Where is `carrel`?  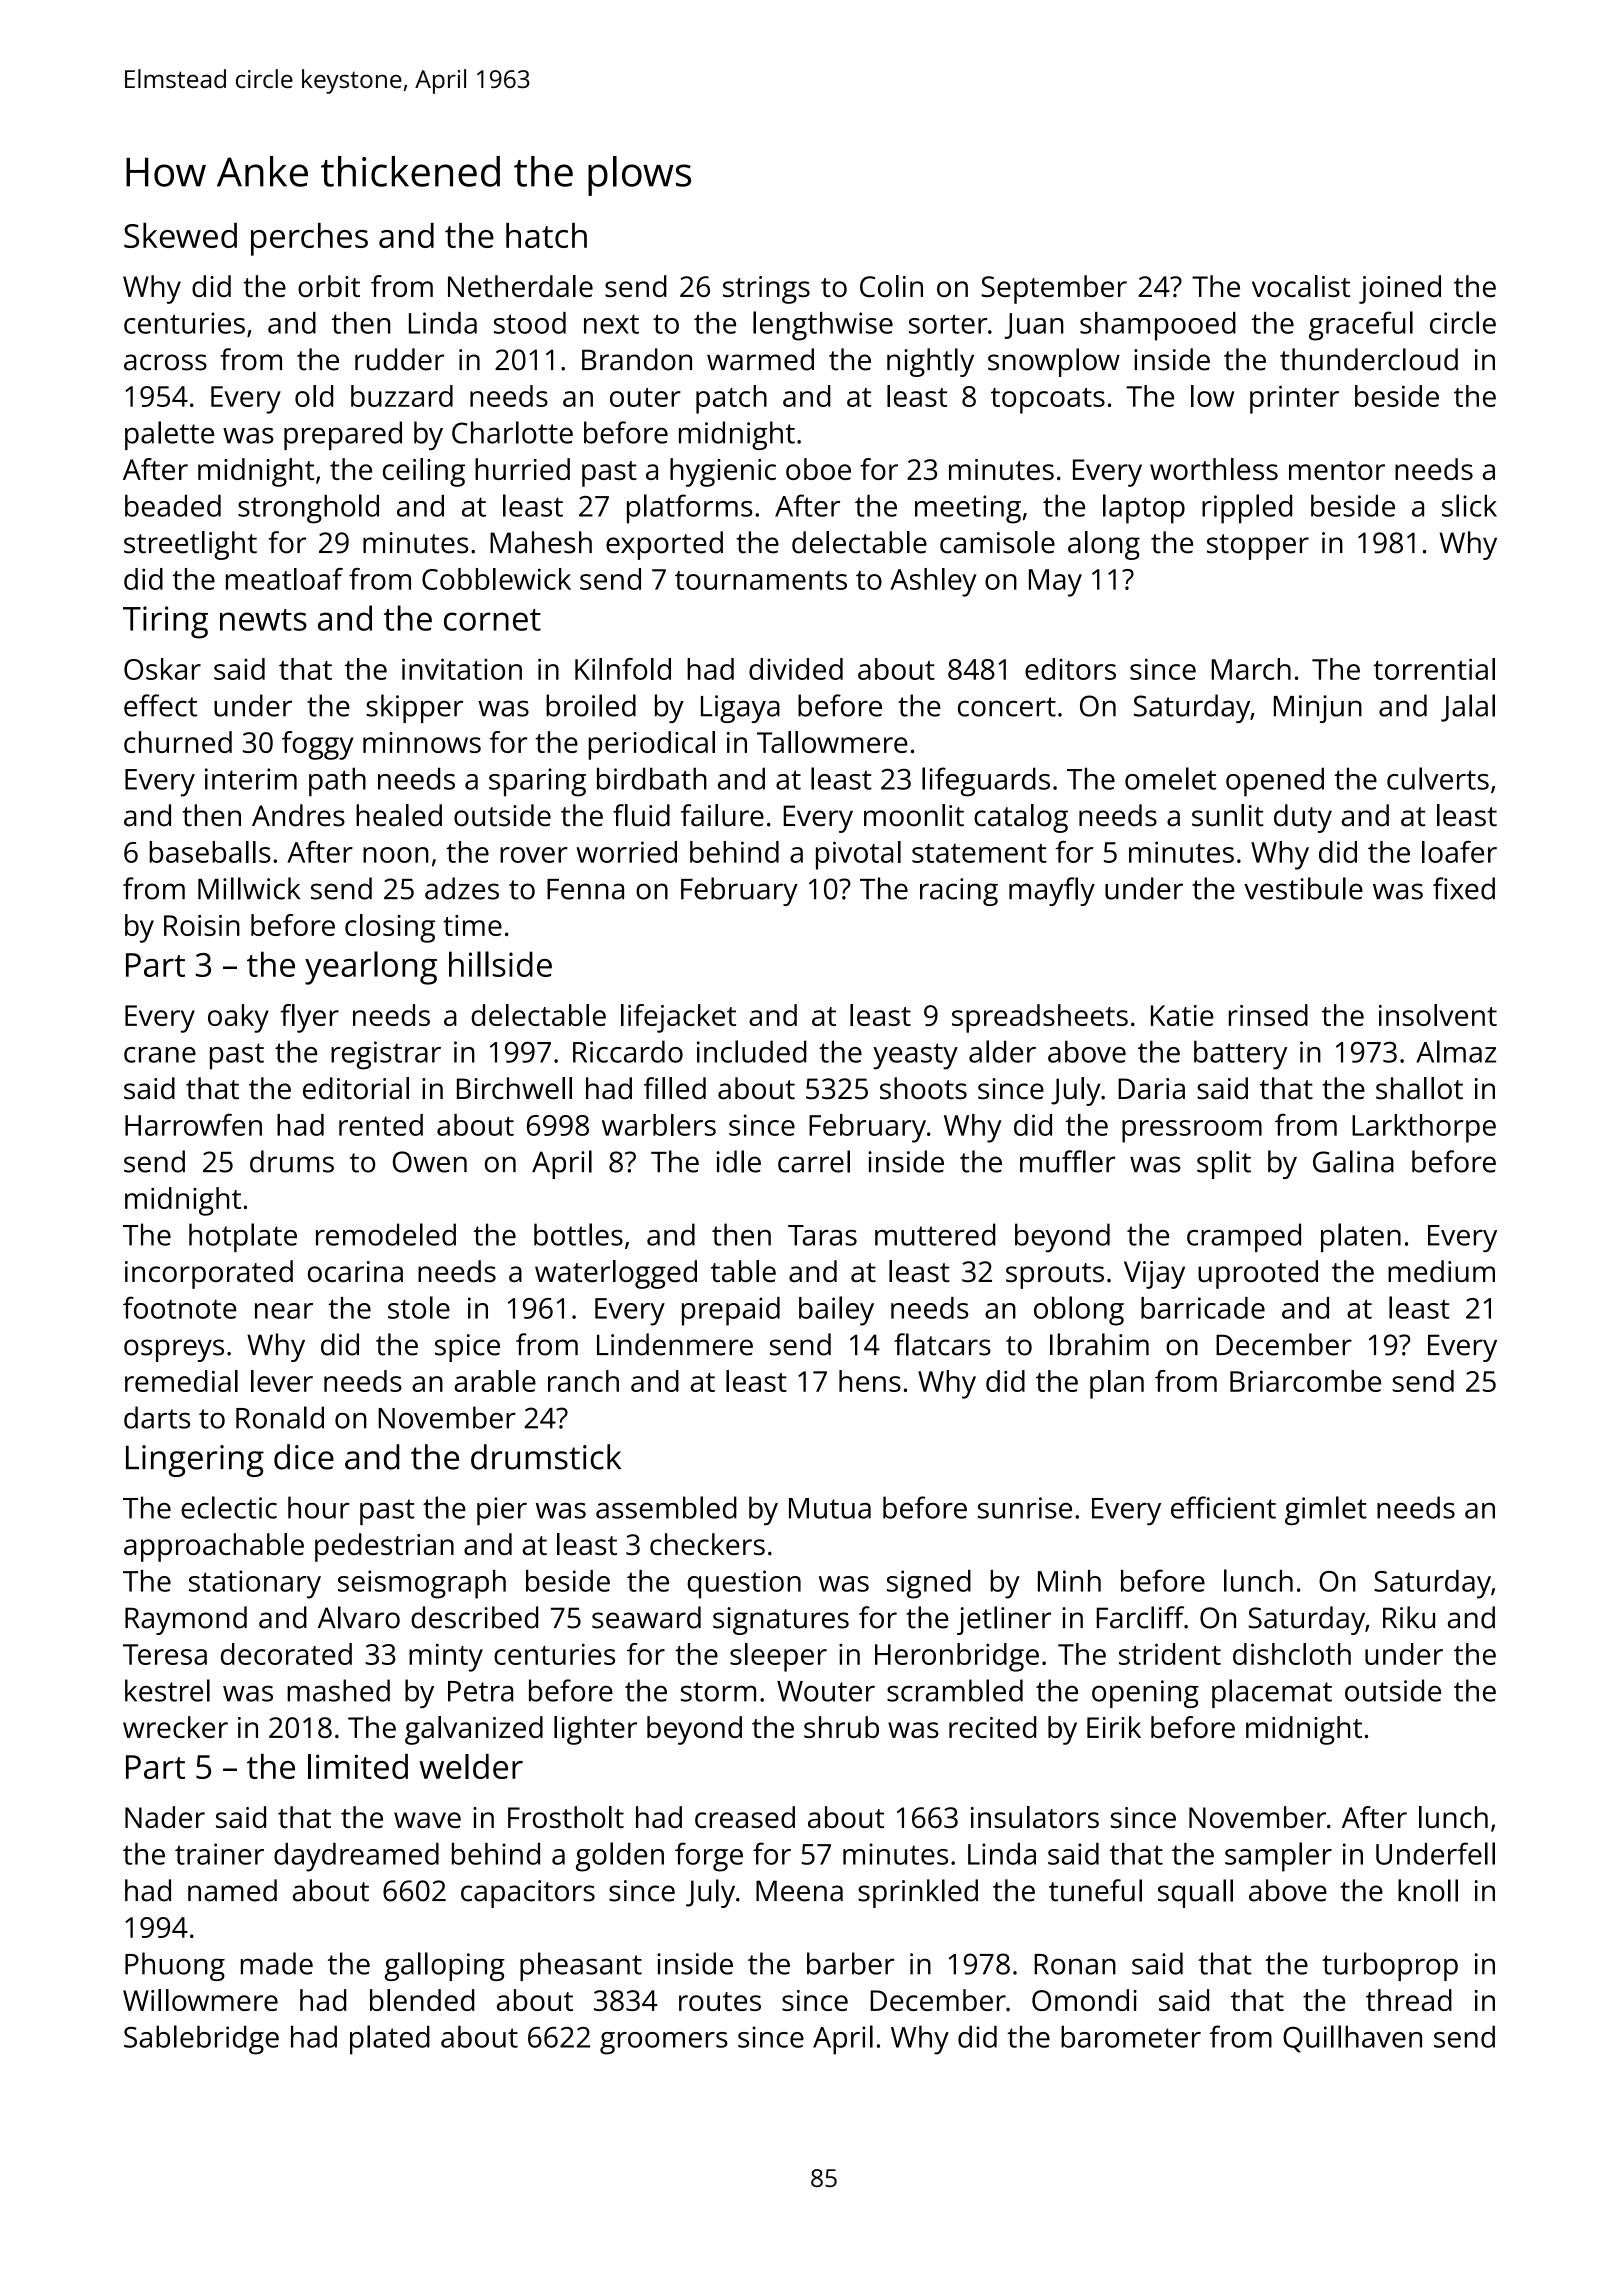
carrel is located at coordinates (814, 1161).
